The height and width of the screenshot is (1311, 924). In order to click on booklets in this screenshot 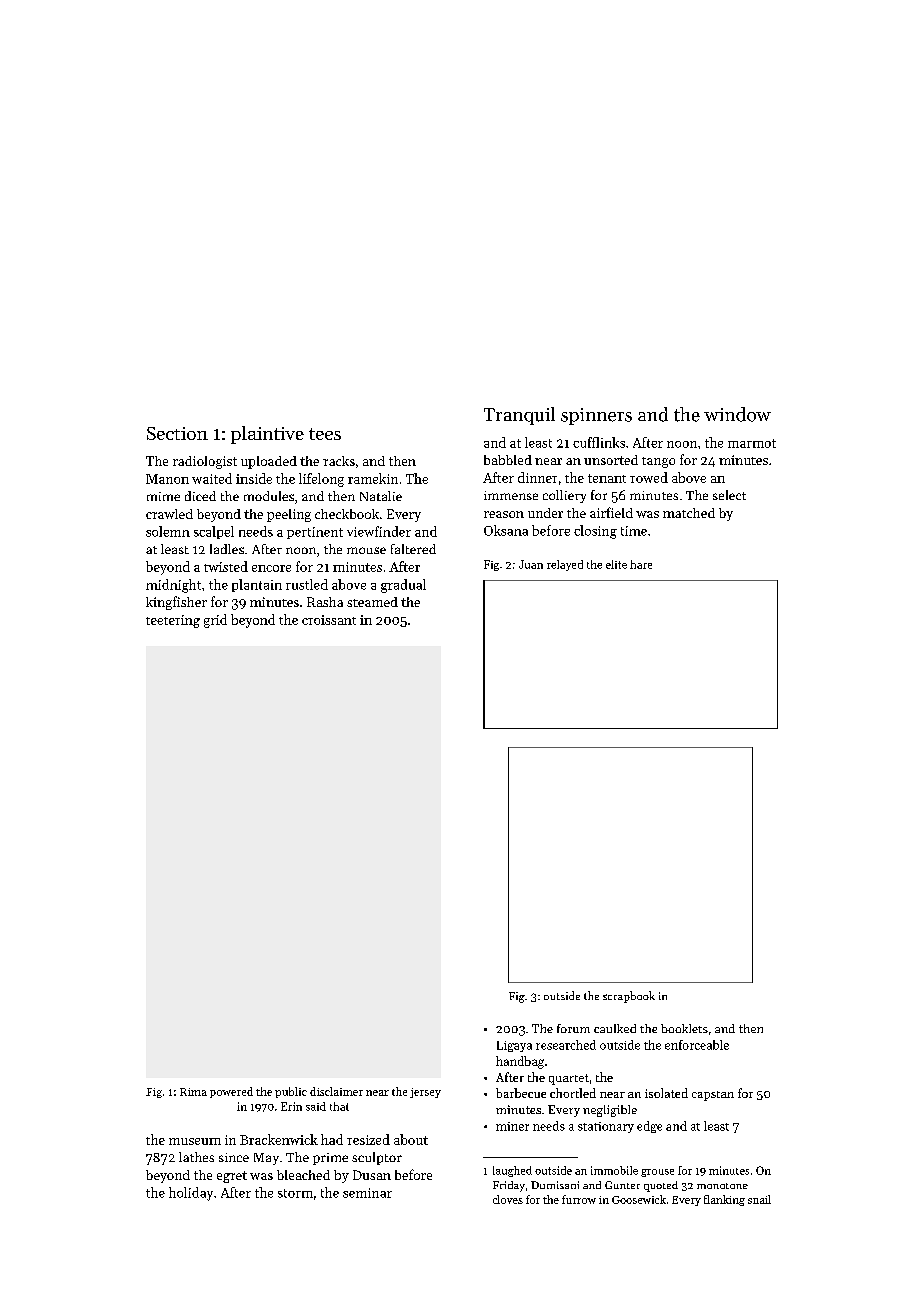, I will do `click(684, 1028)`.
